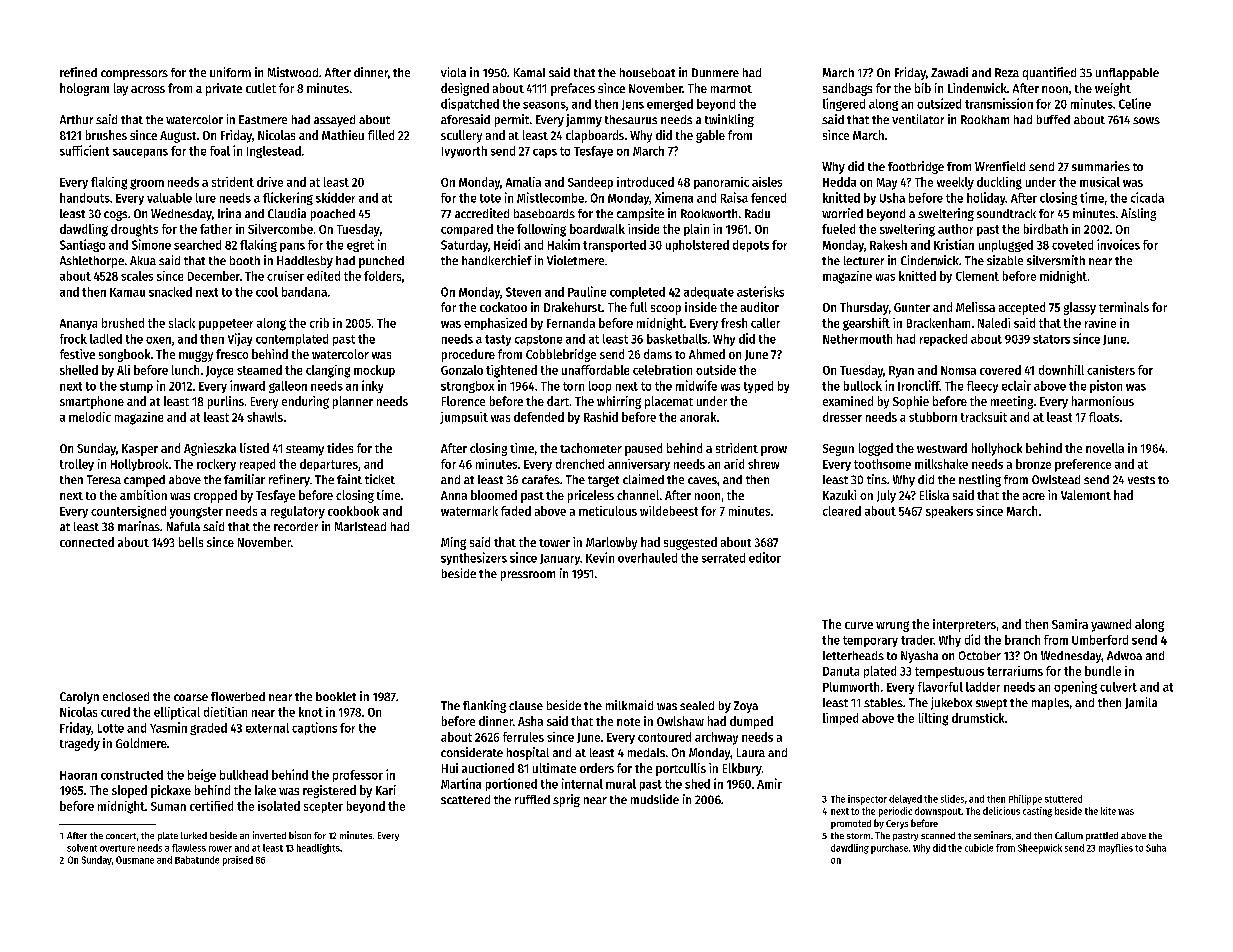 The width and height of the document is (1233, 952). I want to click on pressroom, so click(528, 576).
